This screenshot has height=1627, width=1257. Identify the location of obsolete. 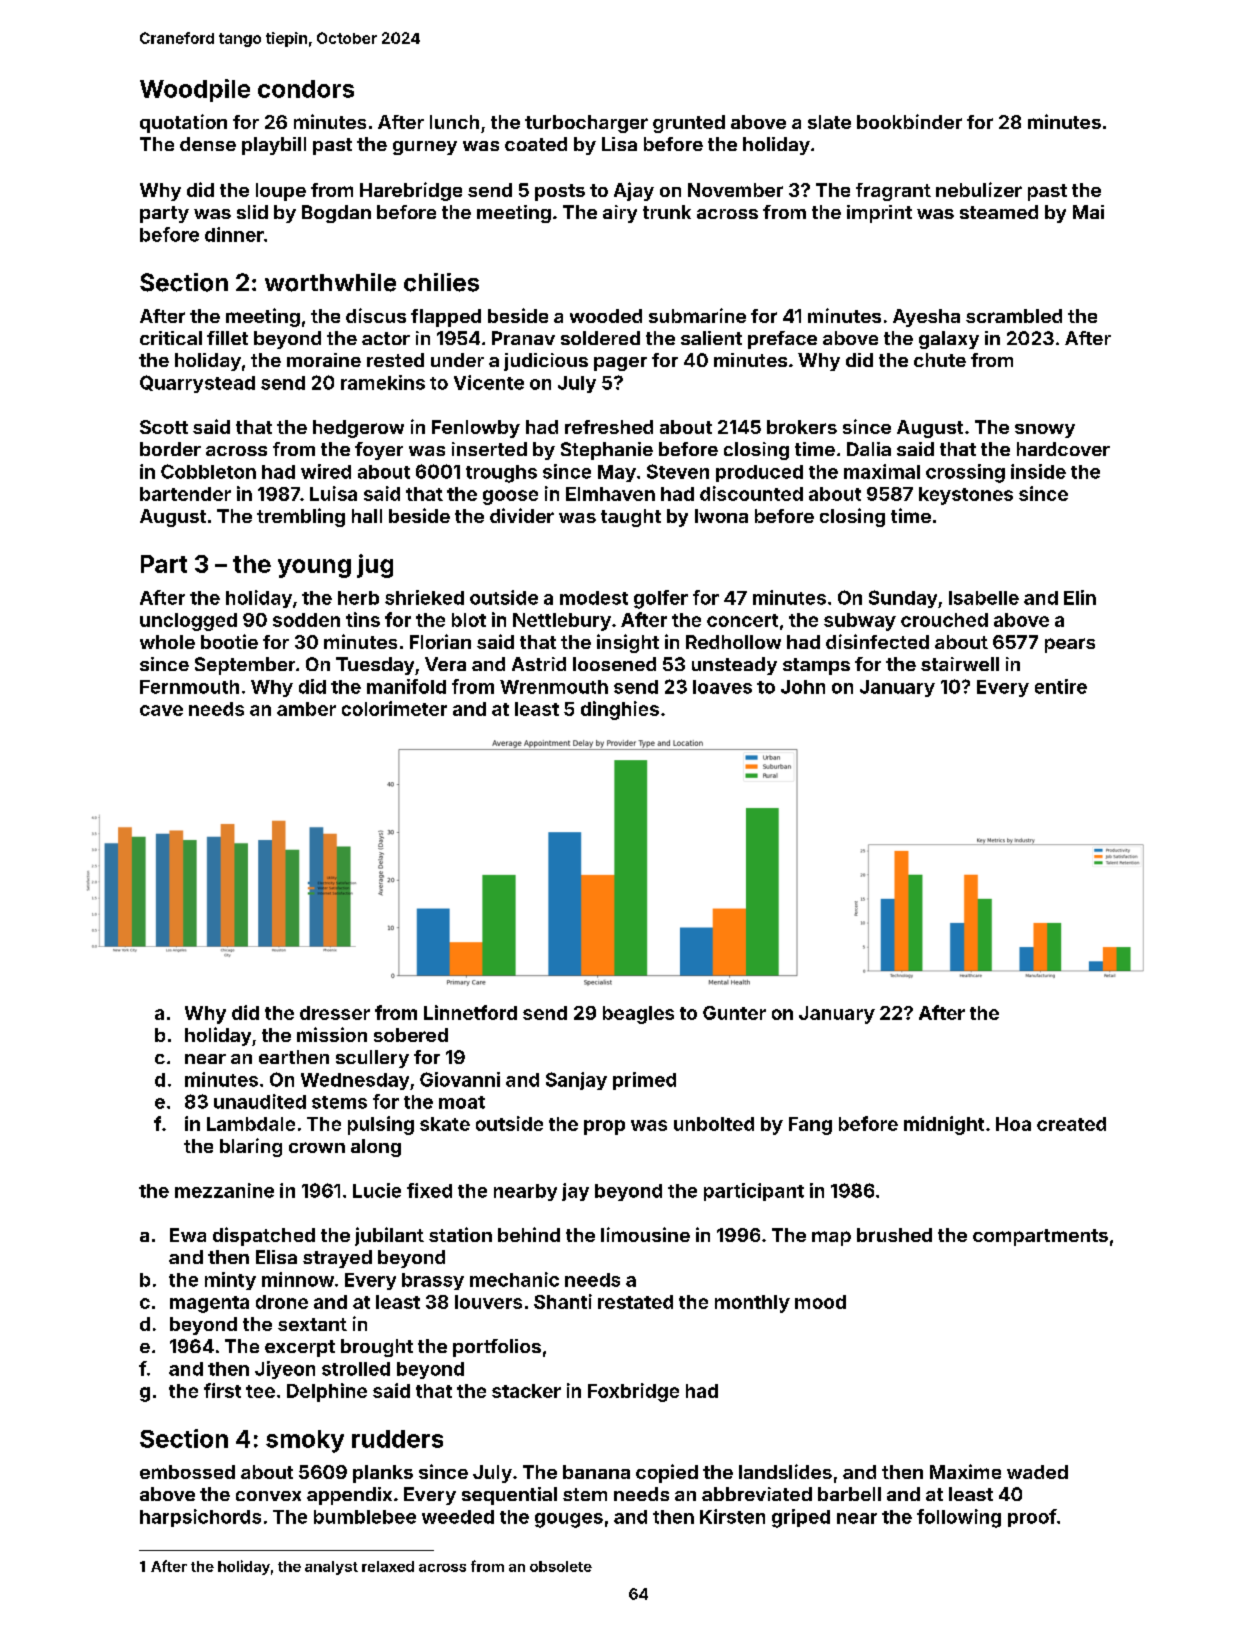
(561, 1566).
